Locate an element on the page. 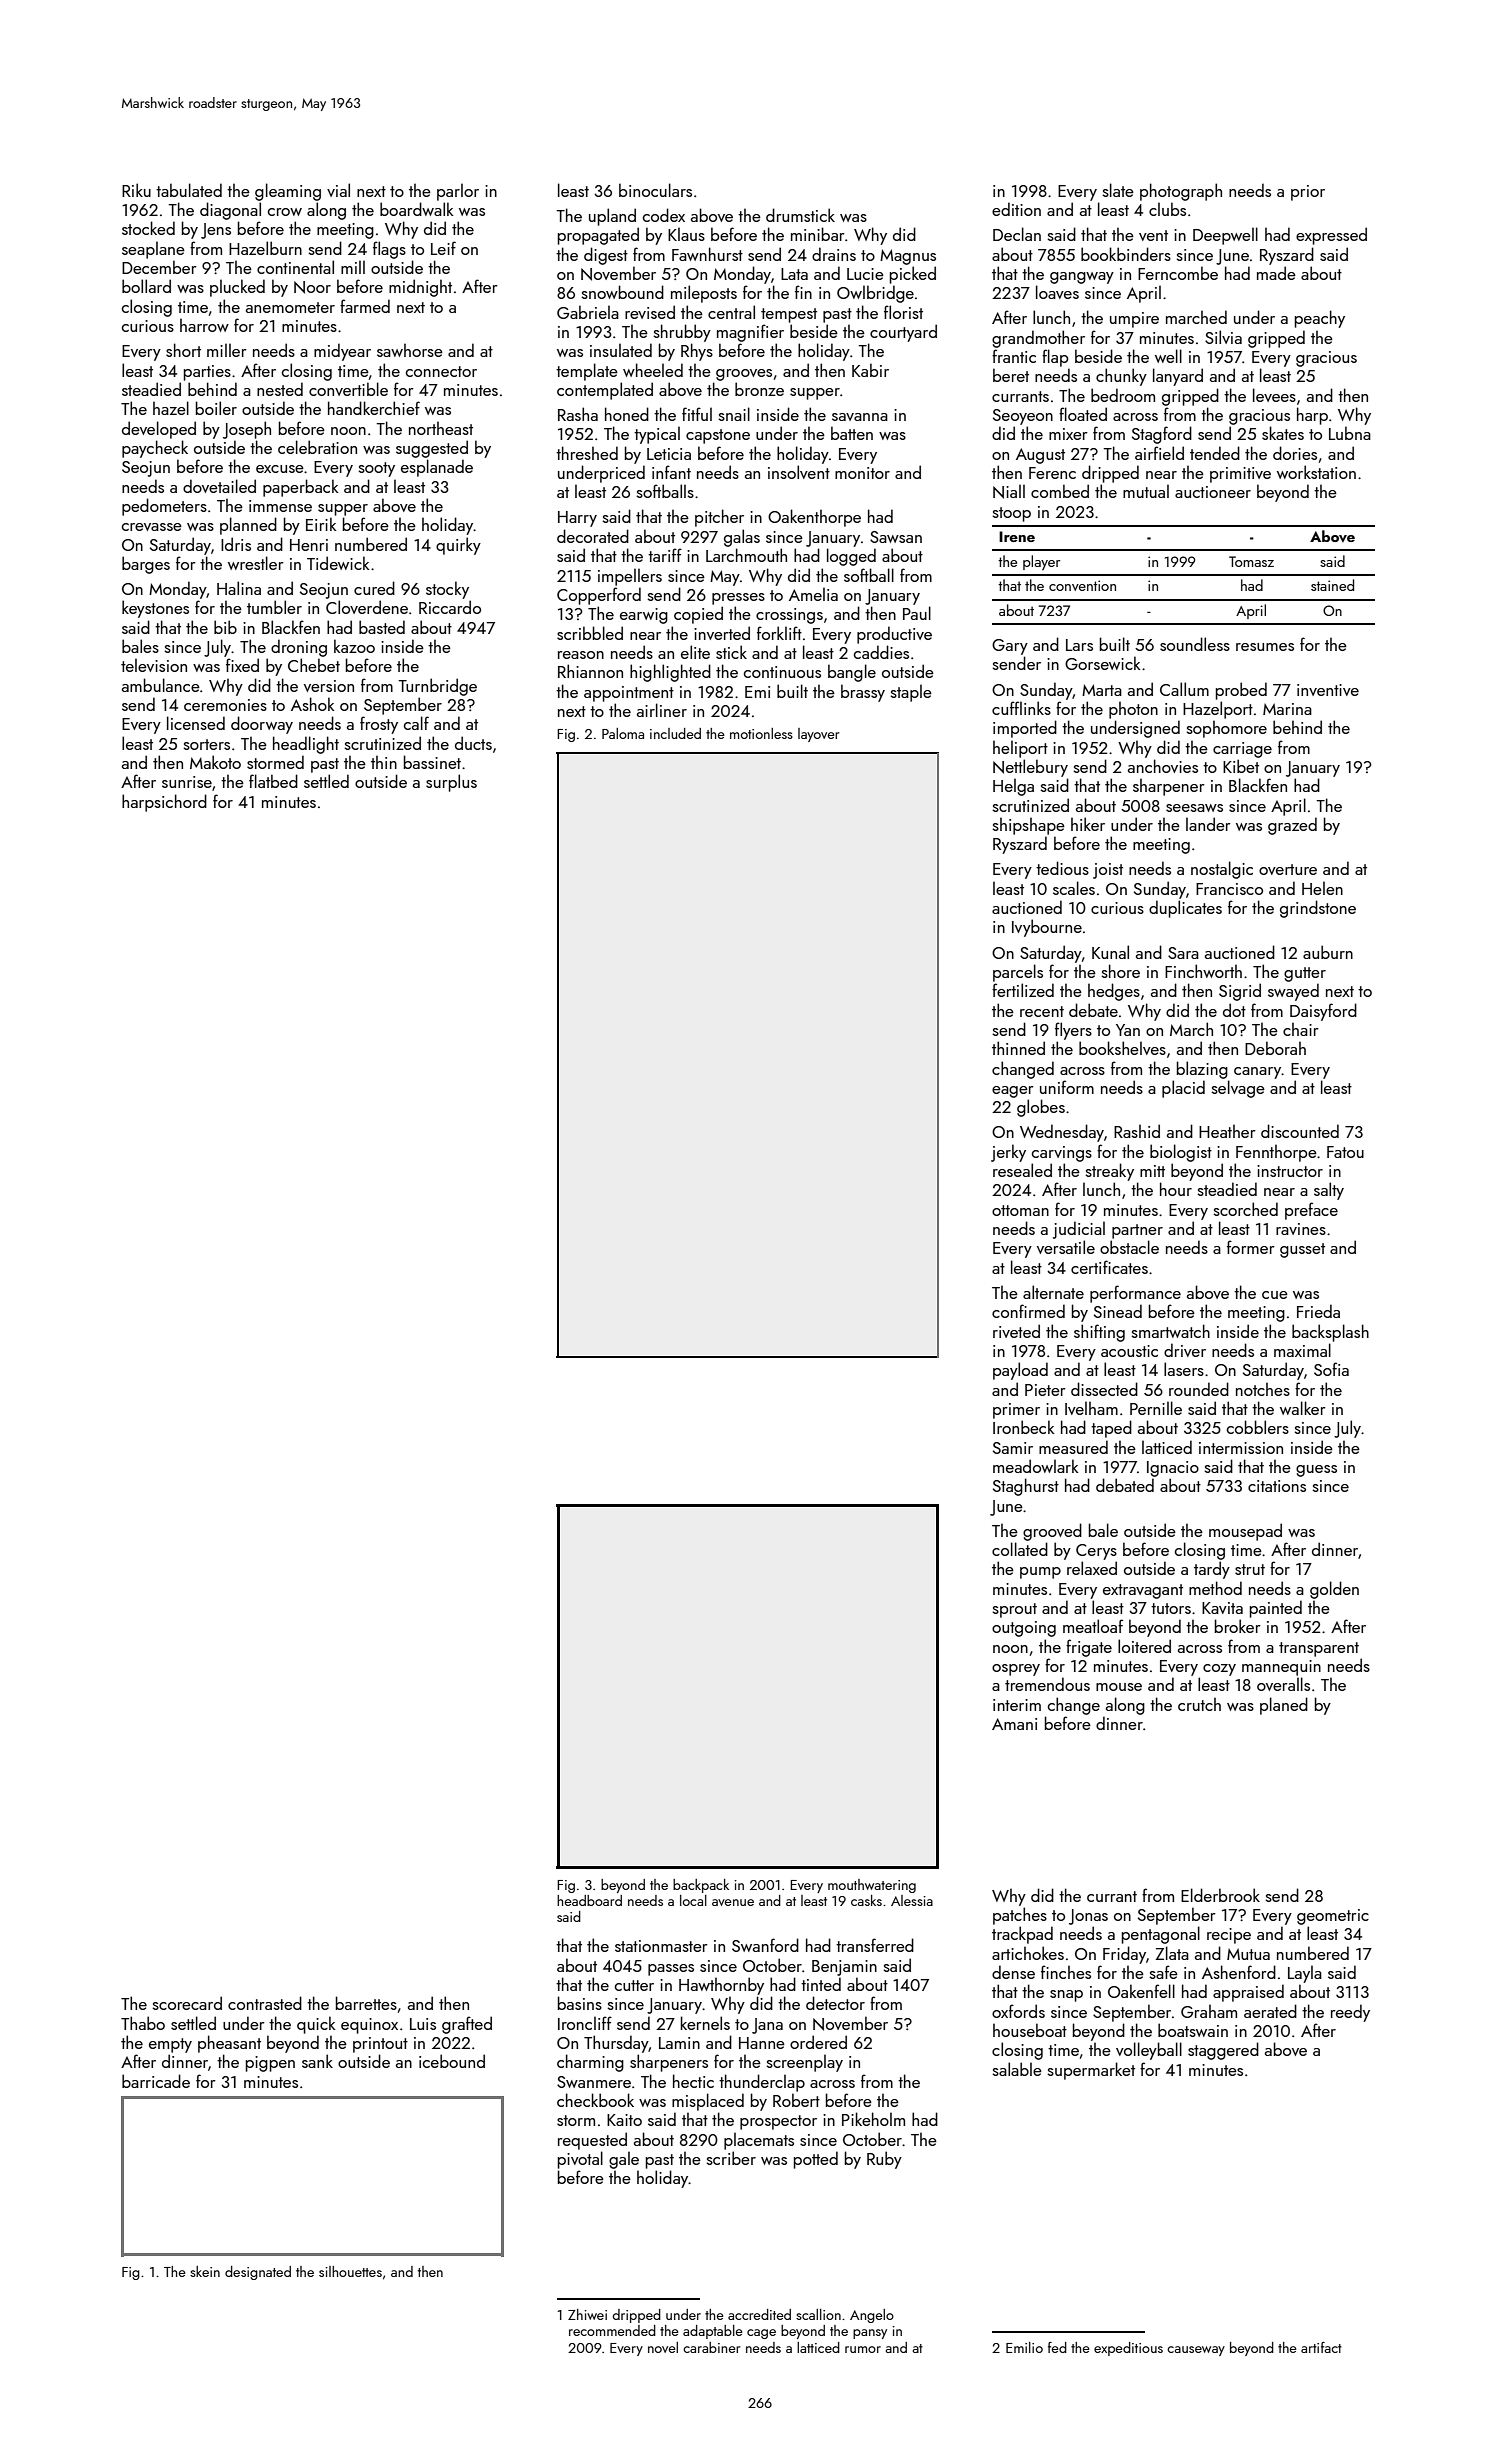 The image size is (1496, 2464). stained is located at coordinates (1332, 585).
